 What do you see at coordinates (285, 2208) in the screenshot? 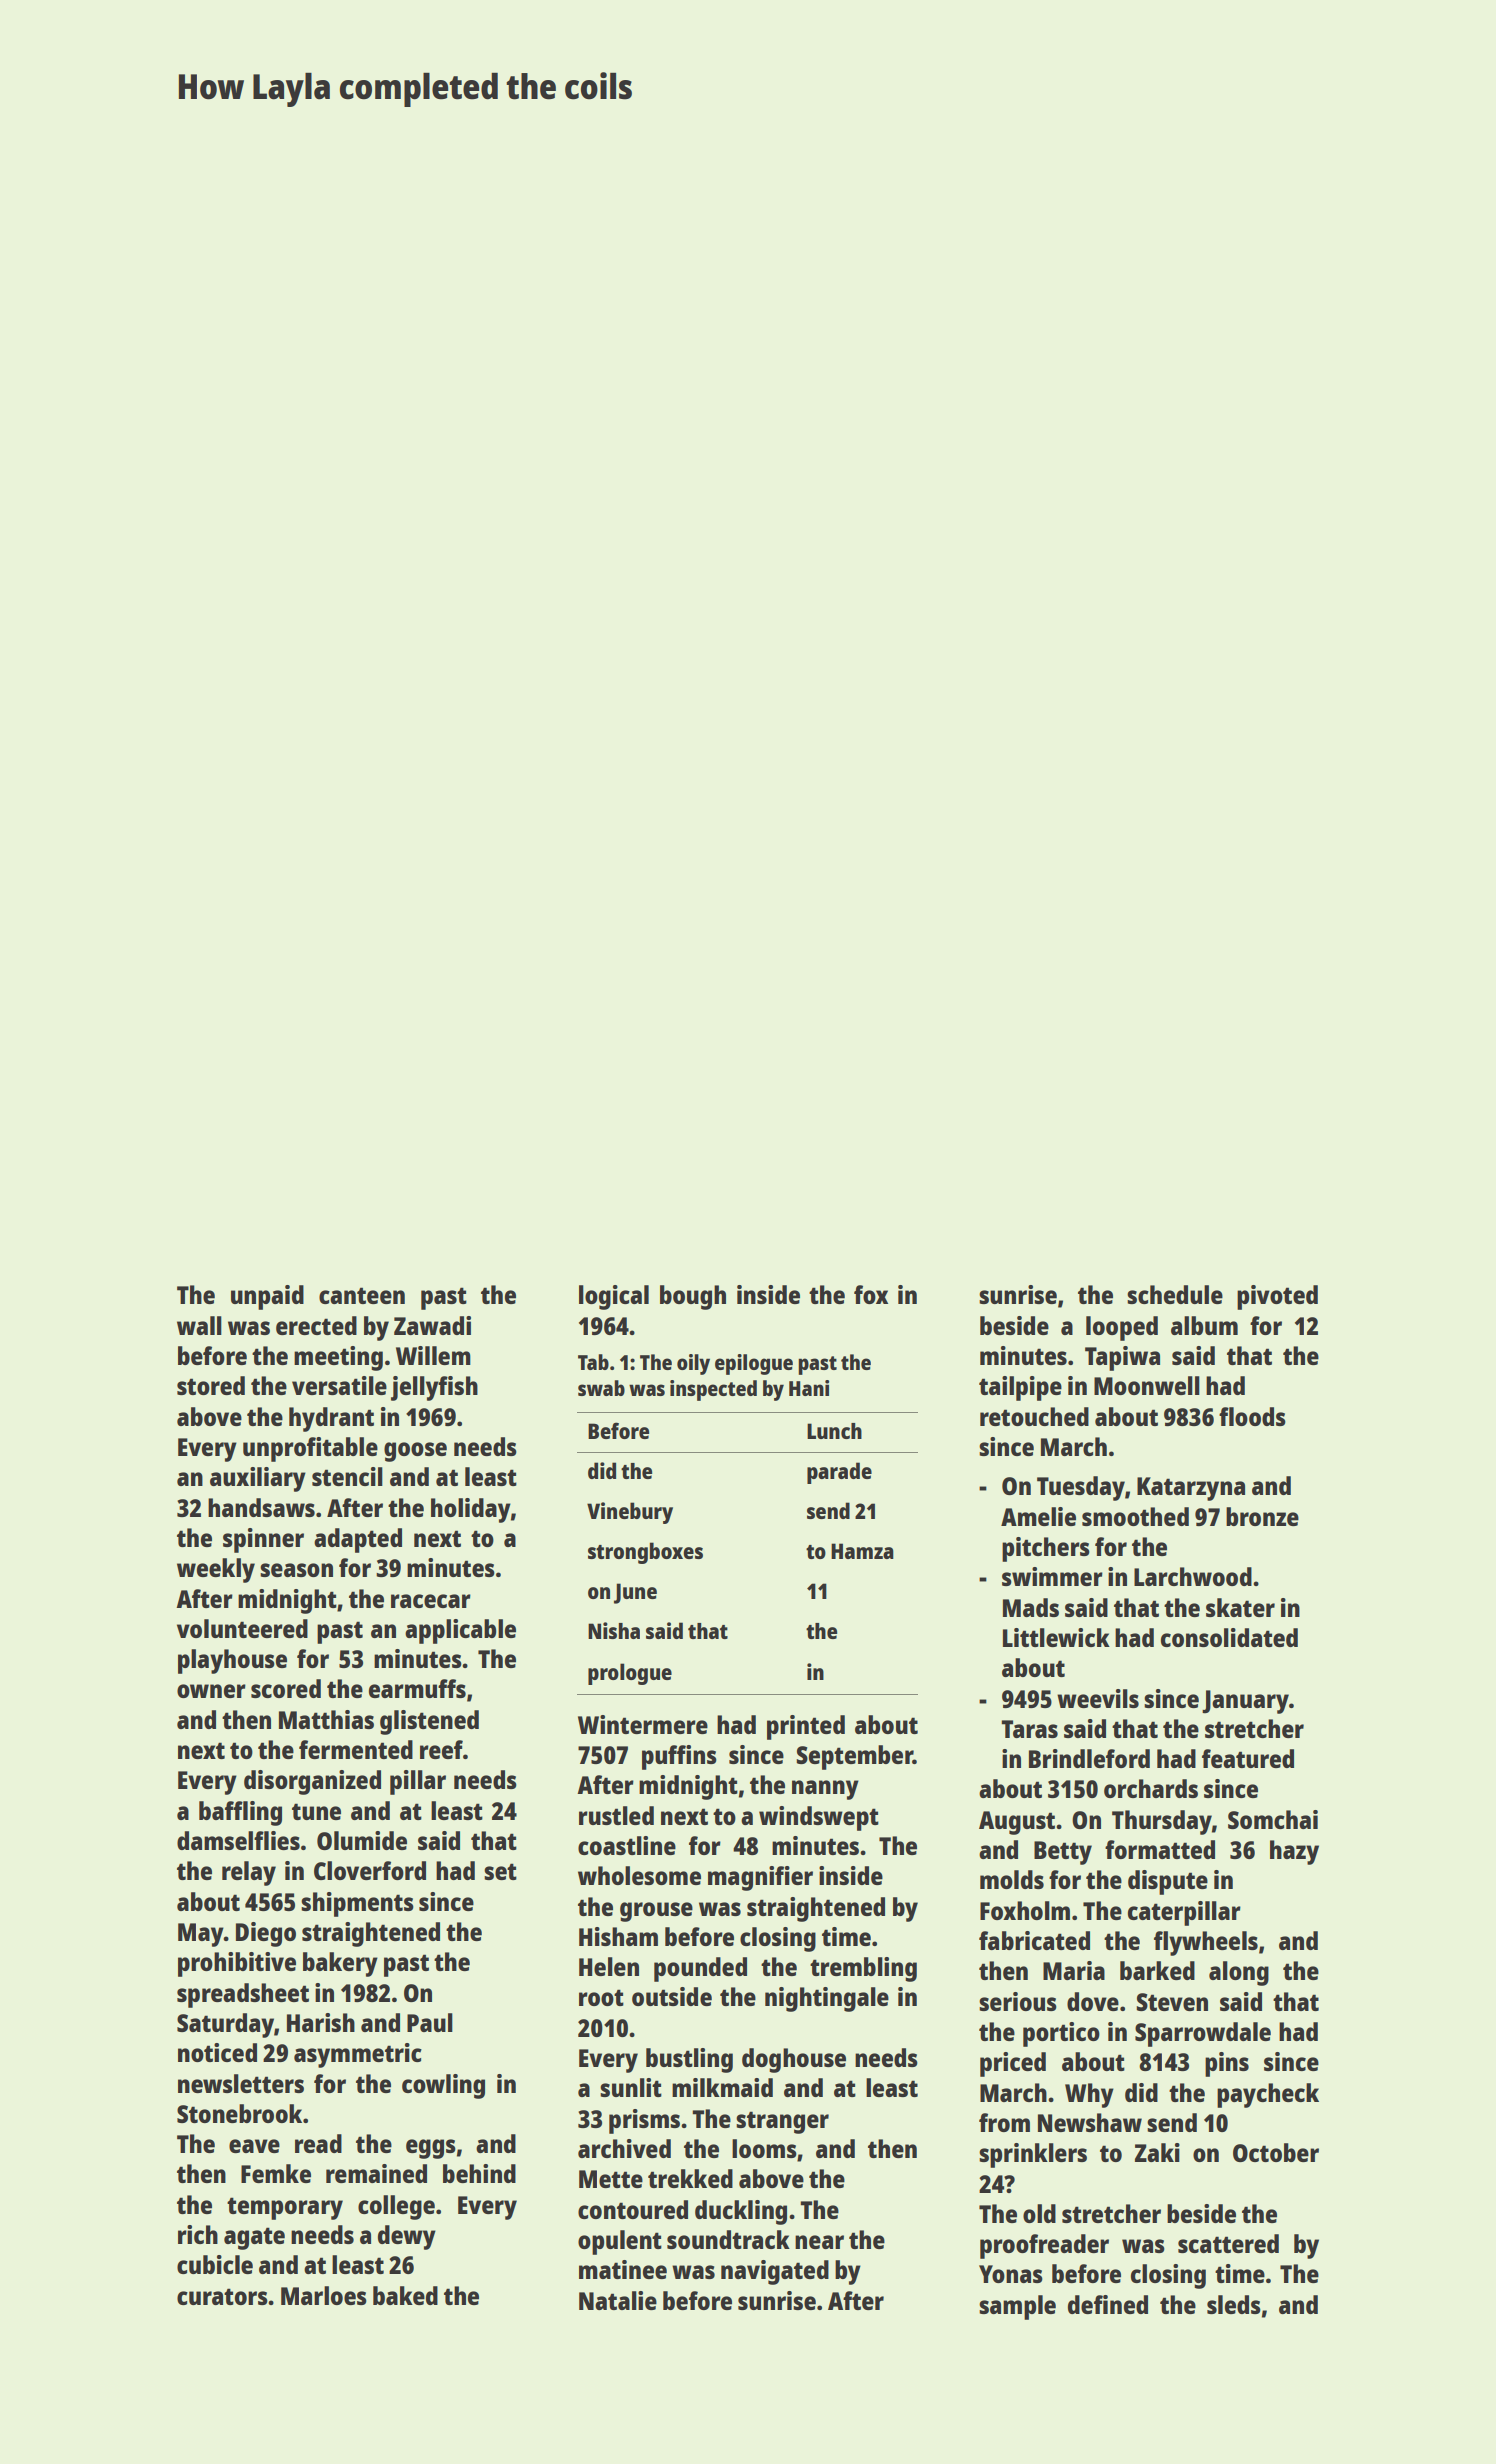
I see `temporary` at bounding box center [285, 2208].
